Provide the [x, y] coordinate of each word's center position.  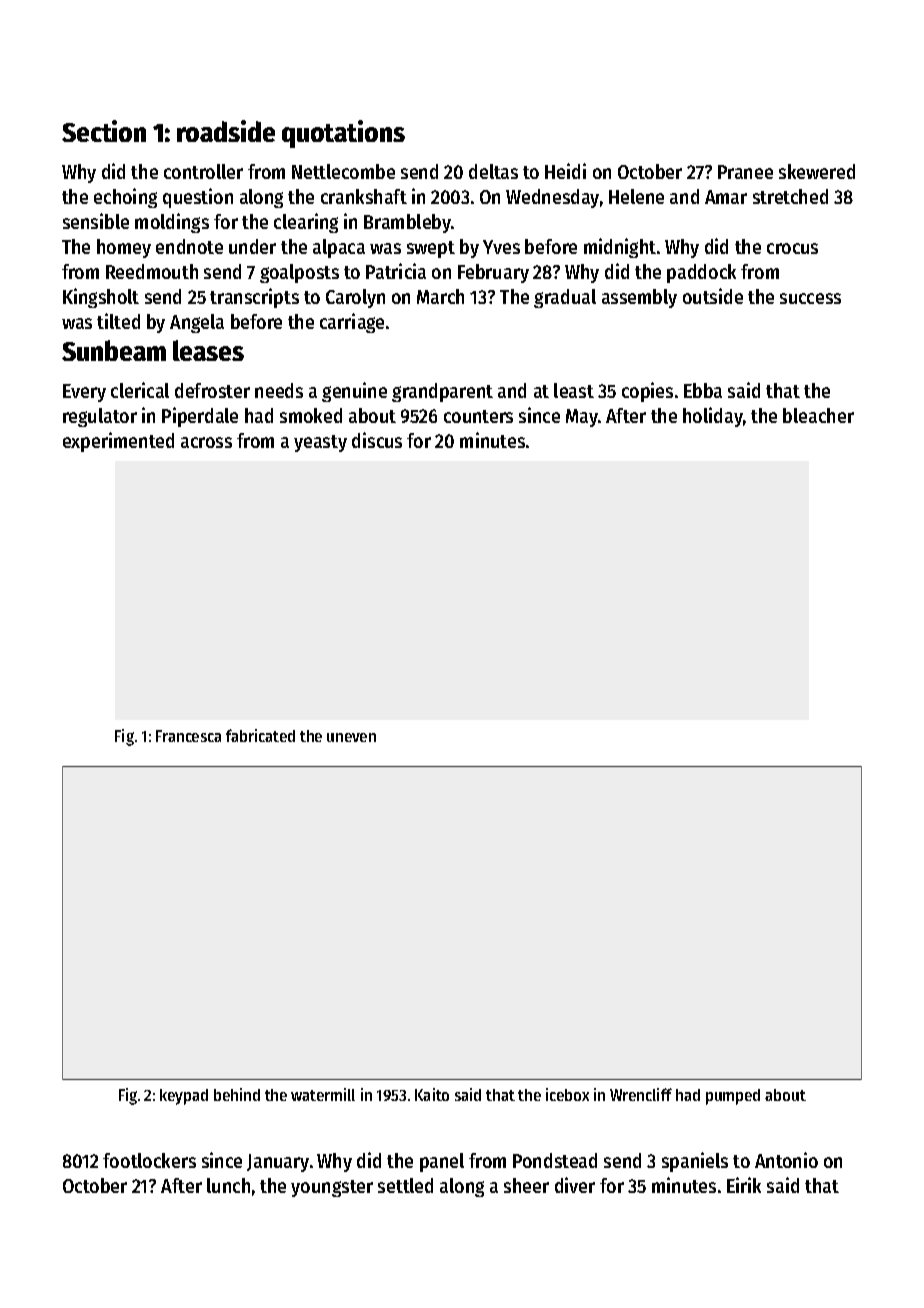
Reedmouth [152, 271]
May [582, 418]
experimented [118, 442]
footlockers [149, 1160]
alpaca [339, 248]
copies [647, 392]
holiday [713, 417]
